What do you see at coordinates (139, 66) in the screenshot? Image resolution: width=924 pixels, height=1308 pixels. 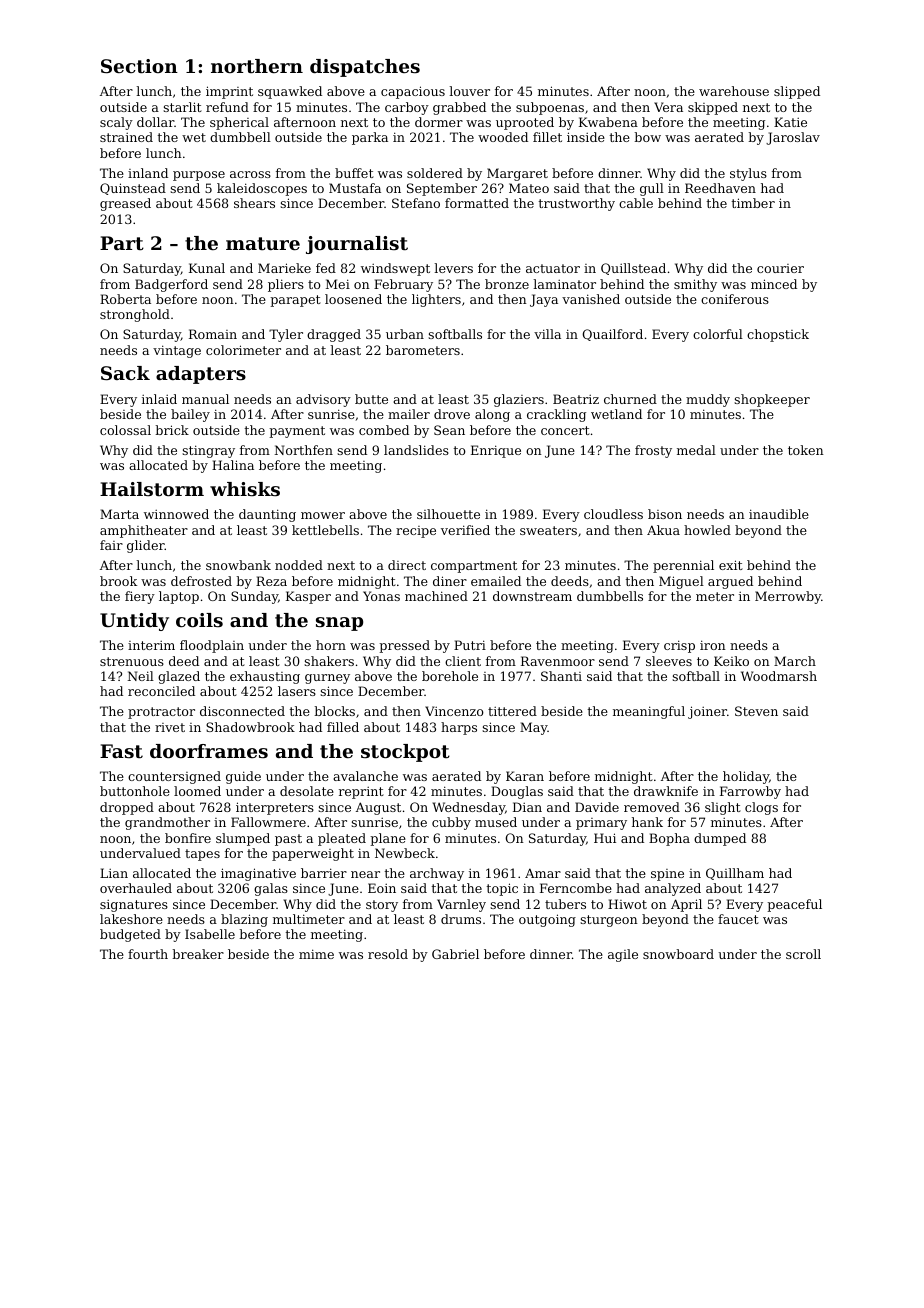 I see `Section` at bounding box center [139, 66].
